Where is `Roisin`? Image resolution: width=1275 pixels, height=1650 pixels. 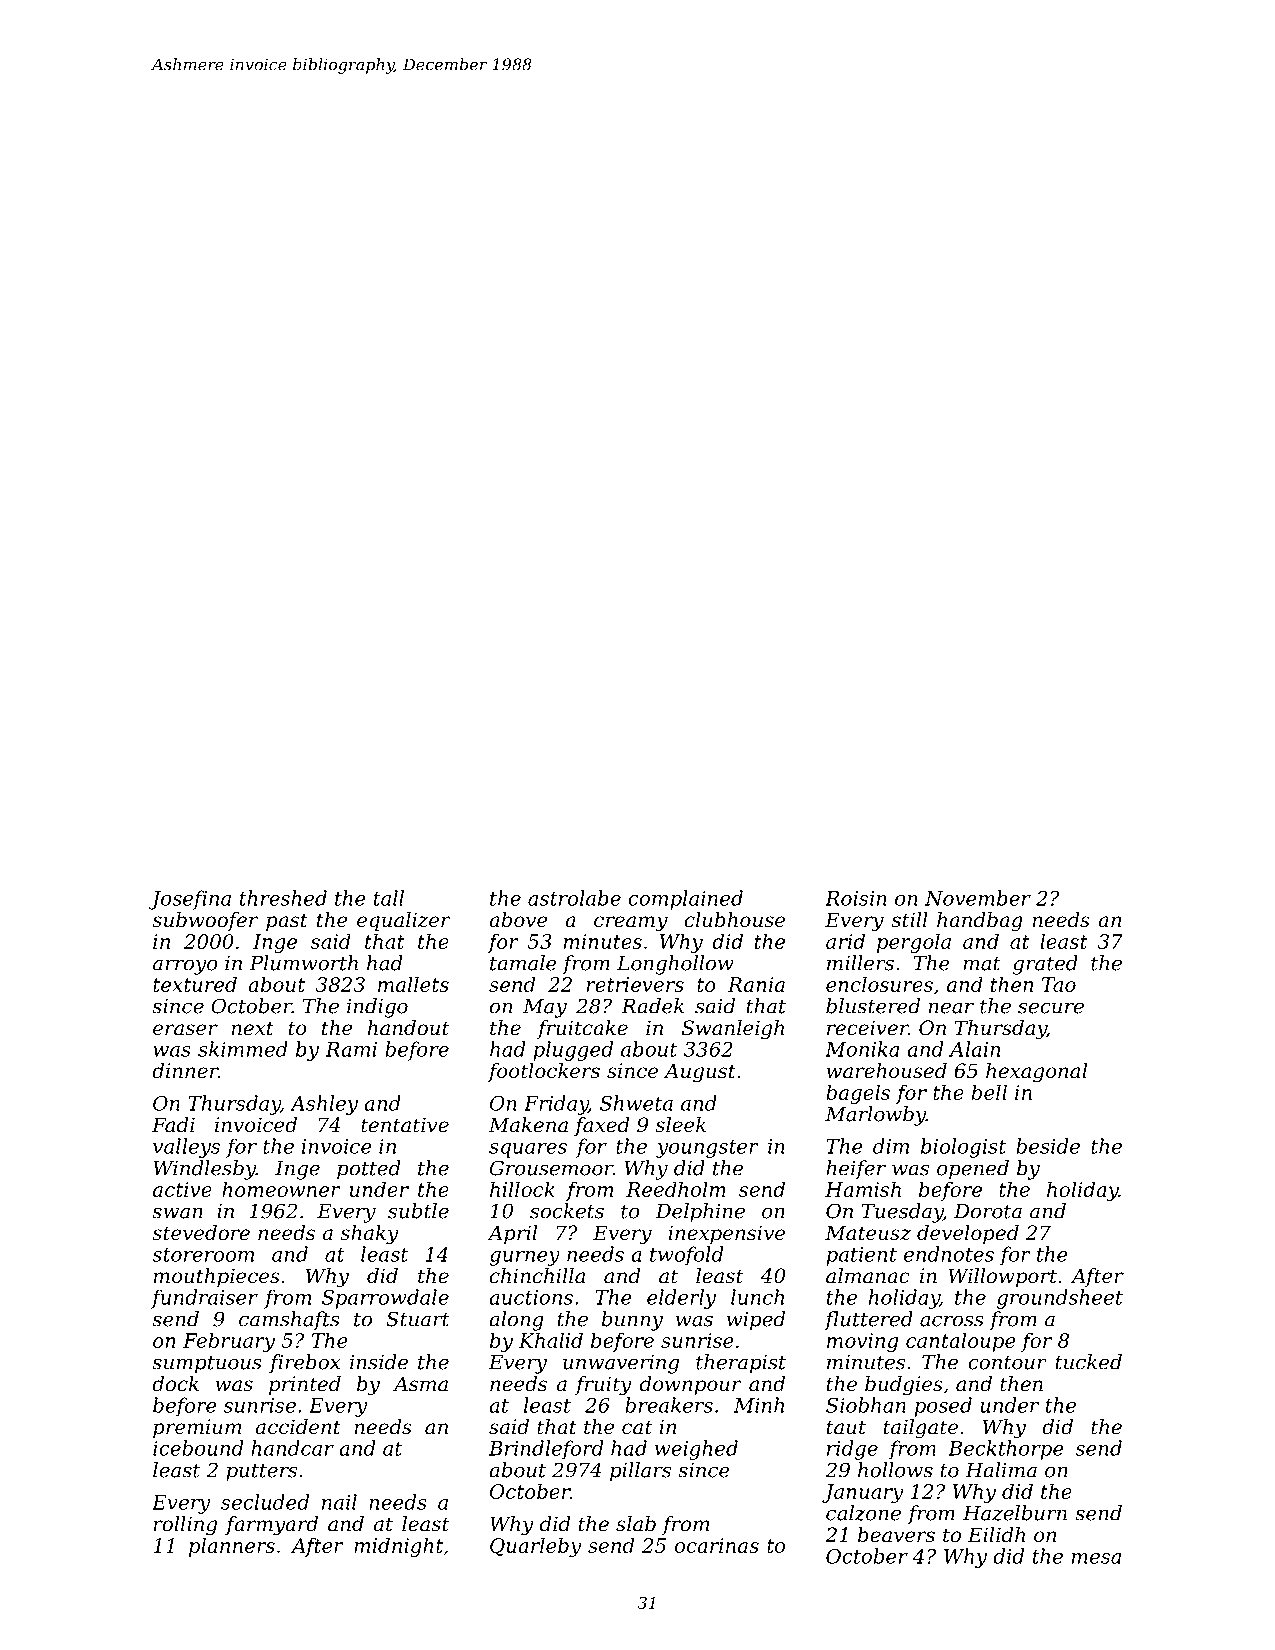
Roisin is located at coordinates (856, 898).
